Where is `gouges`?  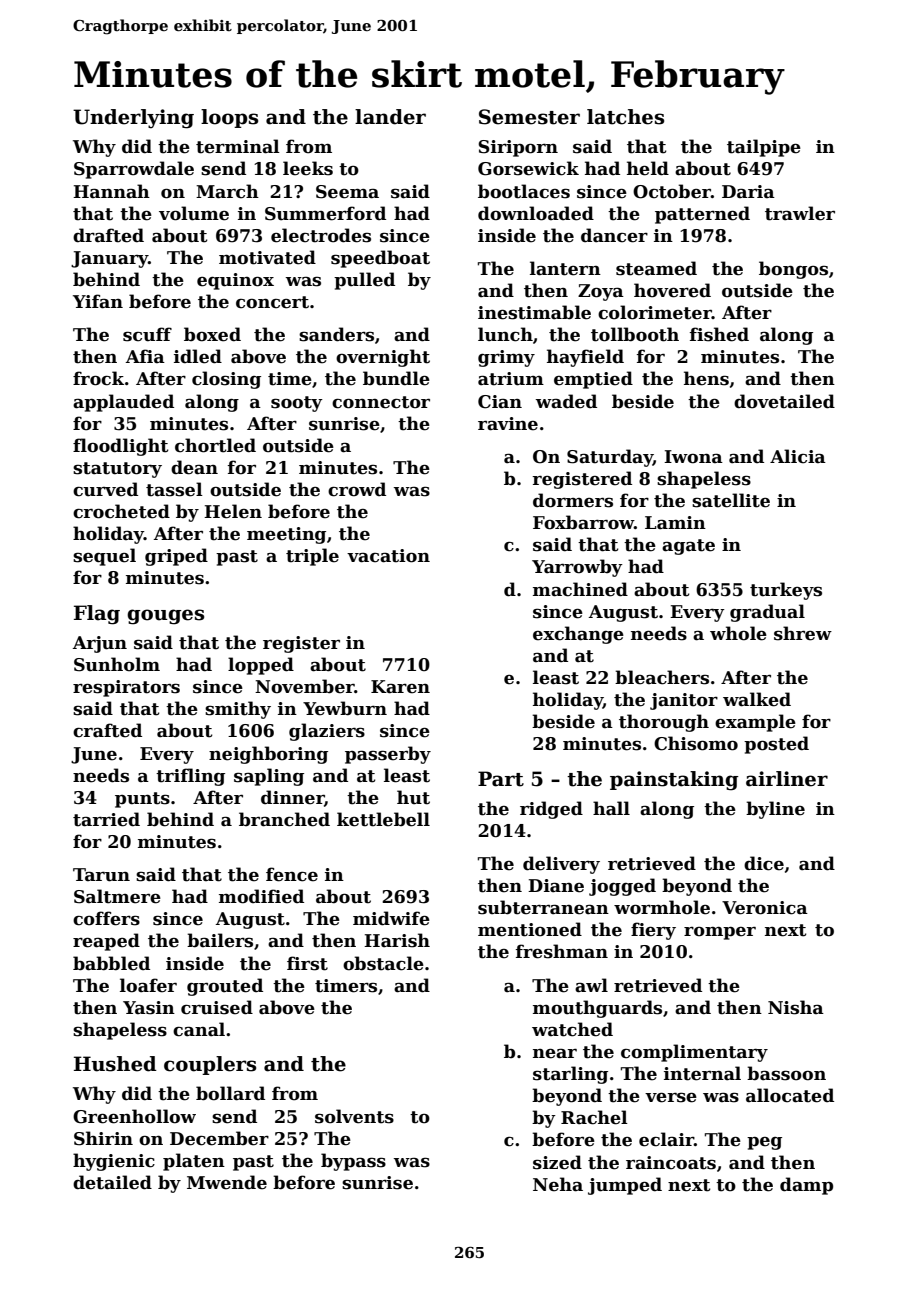
gouges is located at coordinates (165, 617).
